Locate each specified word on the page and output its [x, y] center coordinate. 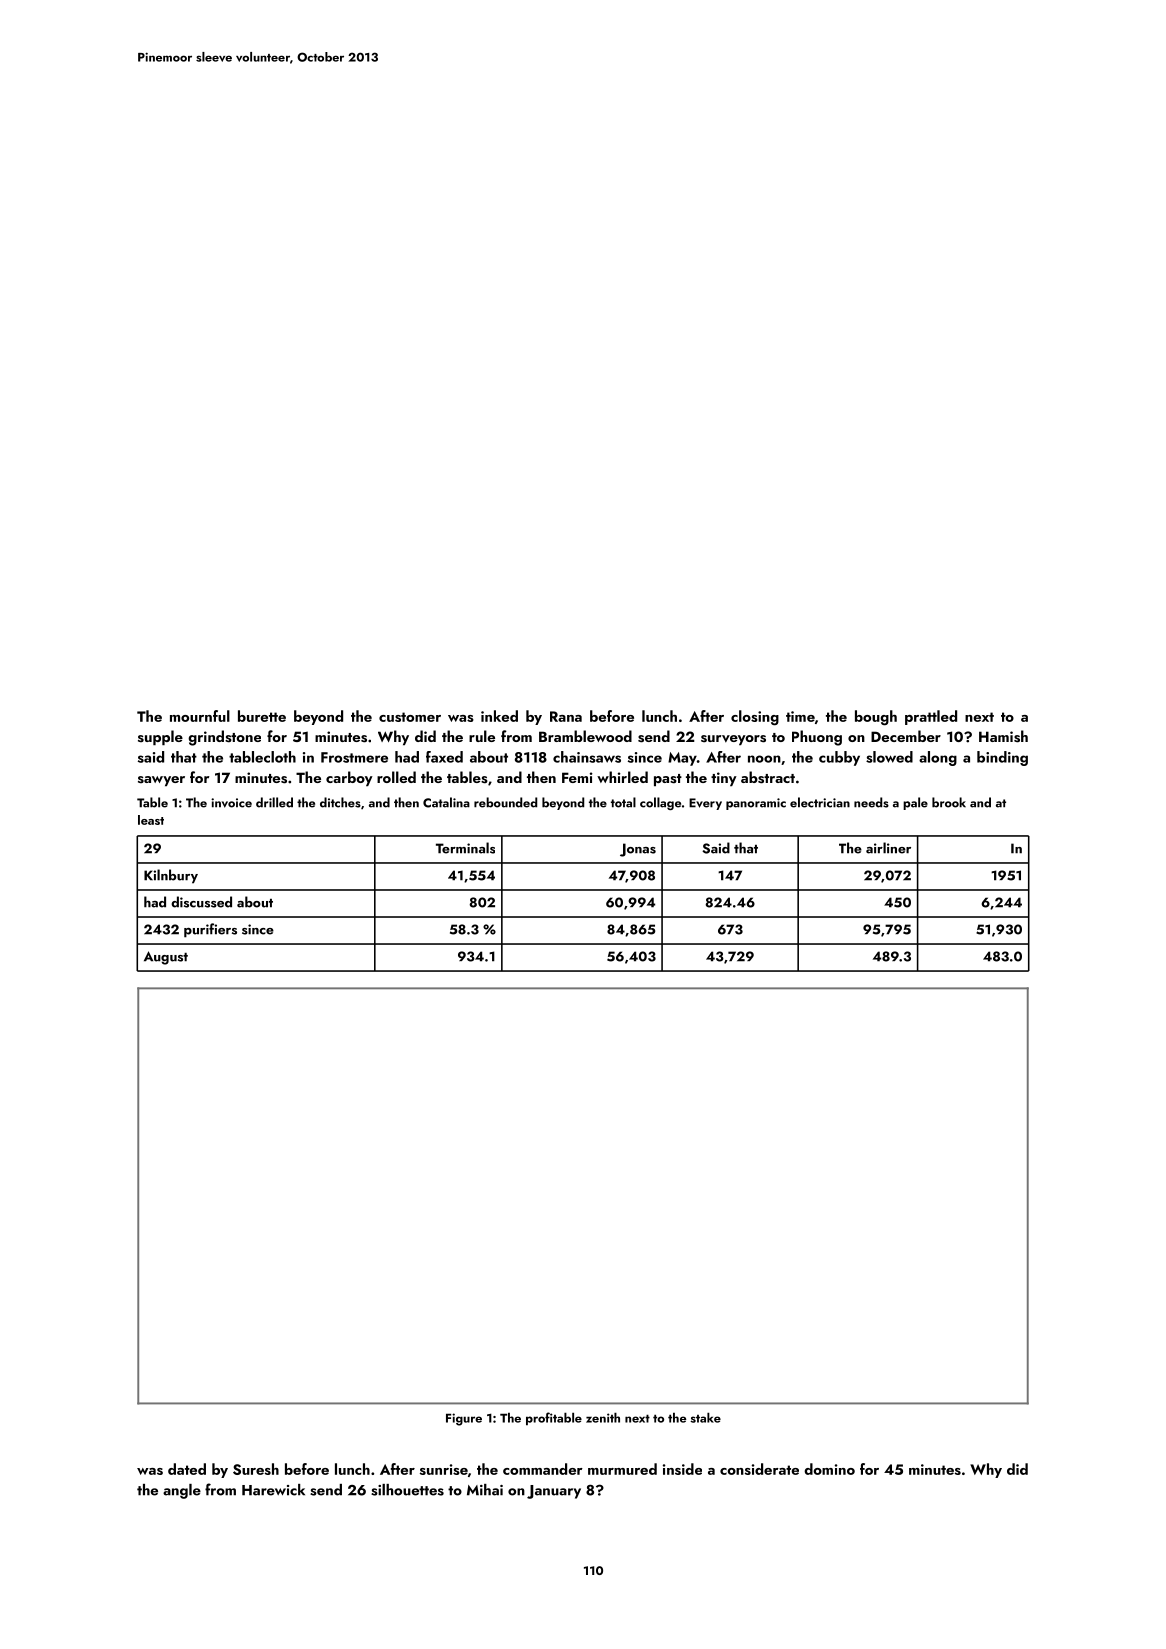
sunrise [444, 1469]
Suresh [256, 1469]
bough [876, 718]
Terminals [465, 848]
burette [262, 716]
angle [182, 1491]
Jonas [638, 850]
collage [660, 803]
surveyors [733, 740]
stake [705, 1417]
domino [829, 1469]
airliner [888, 848]
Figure [464, 1419]
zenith [603, 1417]
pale [915, 803]
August [166, 958]
